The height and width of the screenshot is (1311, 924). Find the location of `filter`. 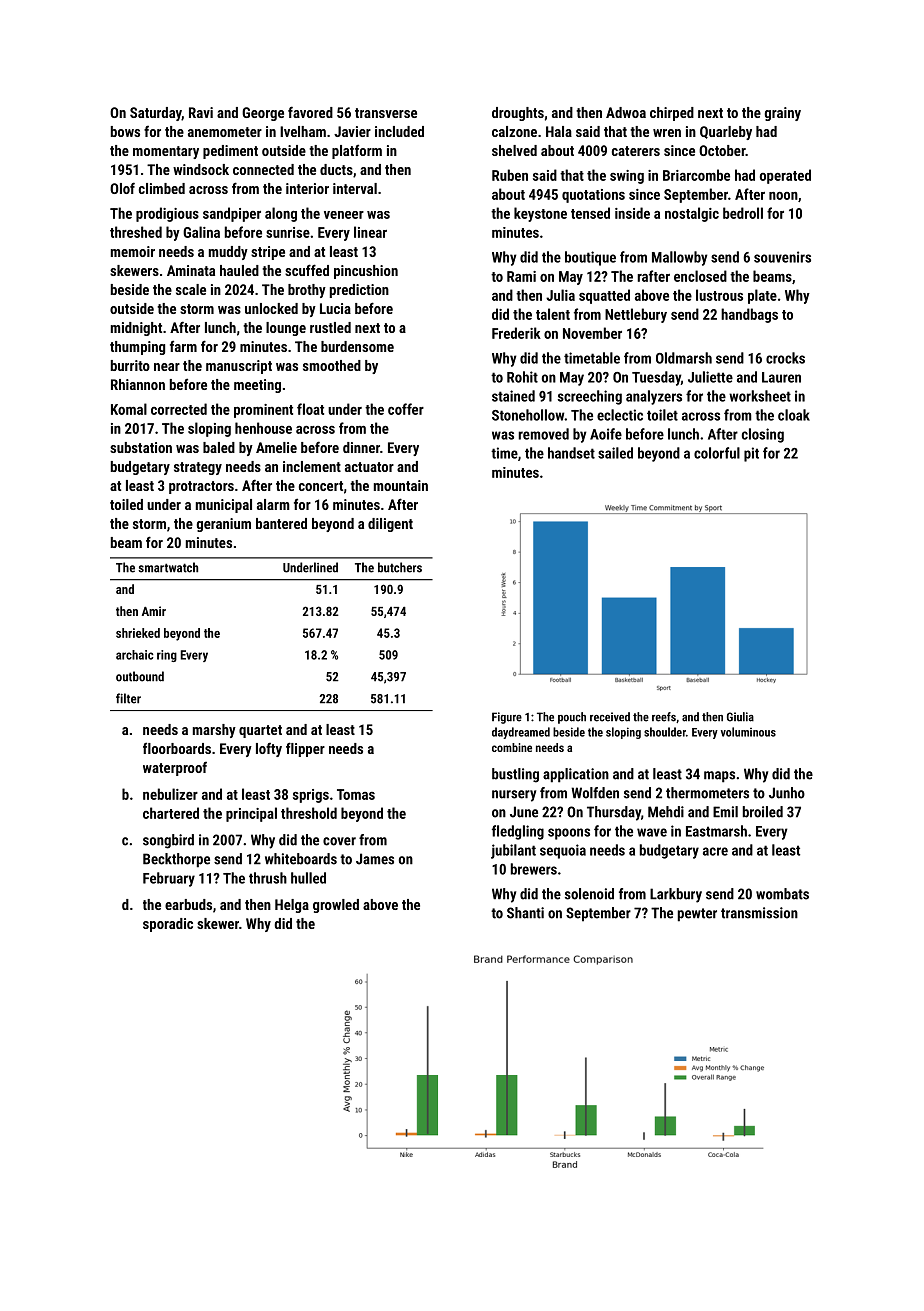

filter is located at coordinates (128, 698).
